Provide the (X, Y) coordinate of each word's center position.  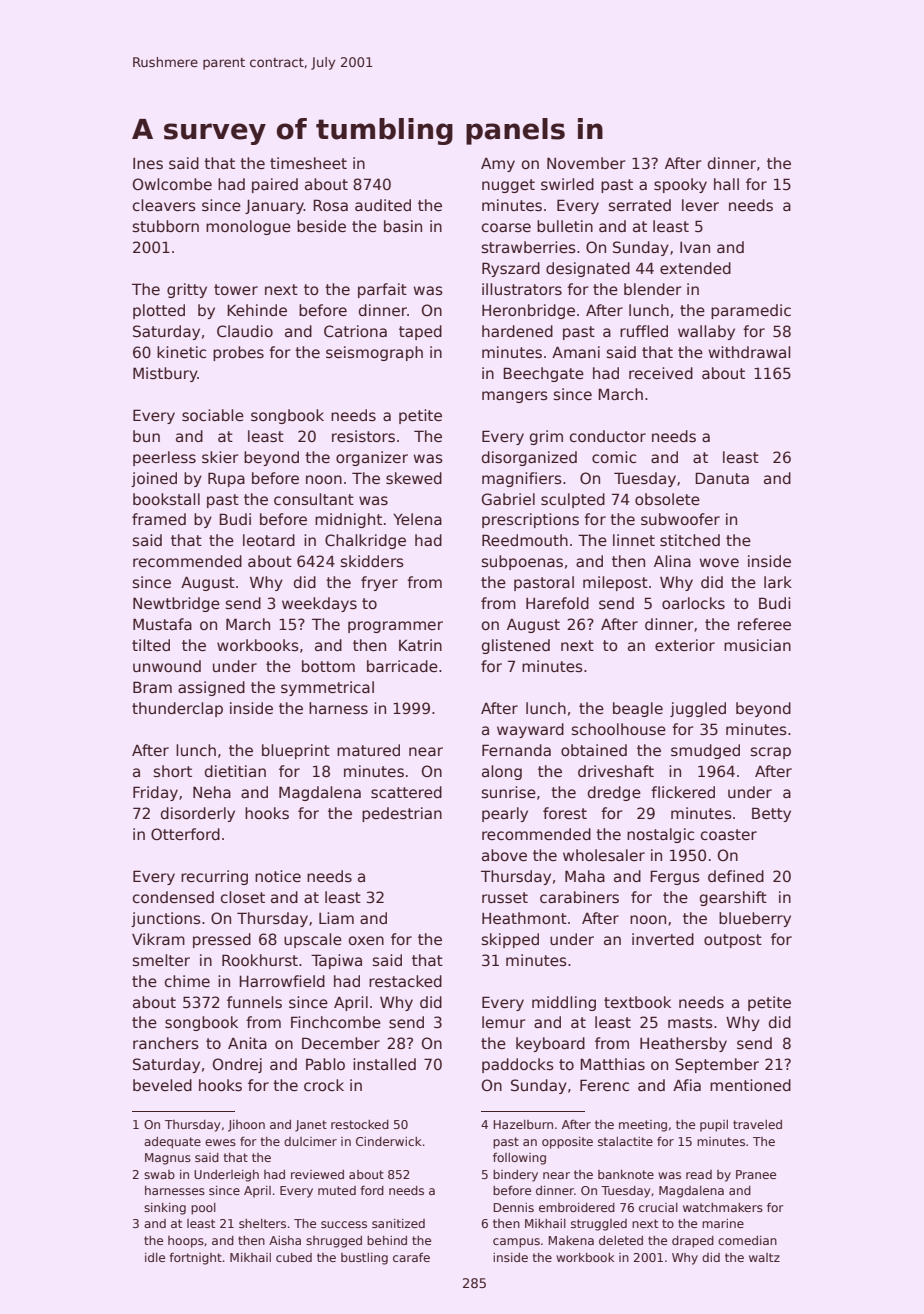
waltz (764, 1257)
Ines (148, 163)
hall (726, 184)
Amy (498, 165)
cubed (294, 1257)
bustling (364, 1259)
